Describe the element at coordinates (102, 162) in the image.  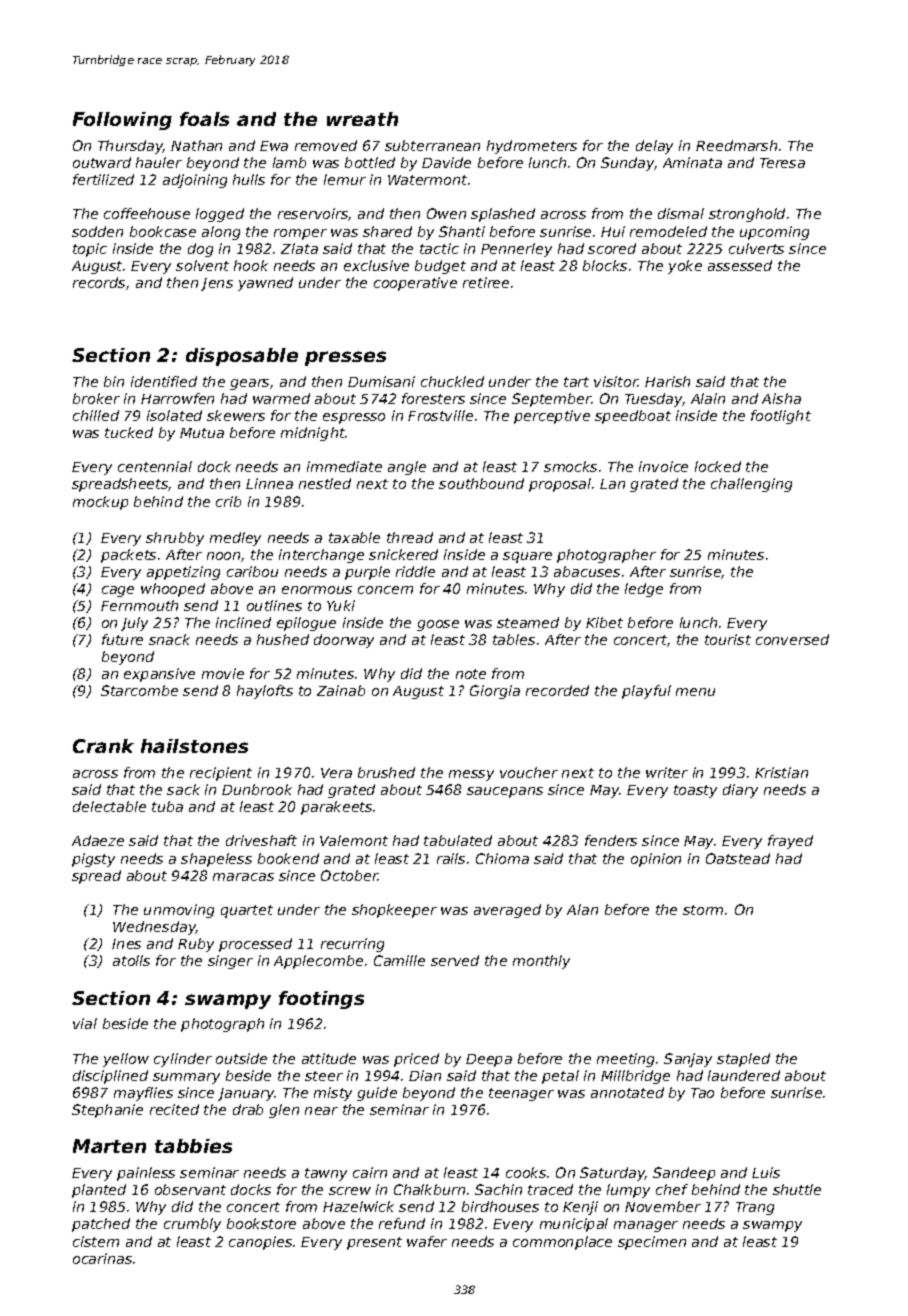
I see `outward` at that location.
